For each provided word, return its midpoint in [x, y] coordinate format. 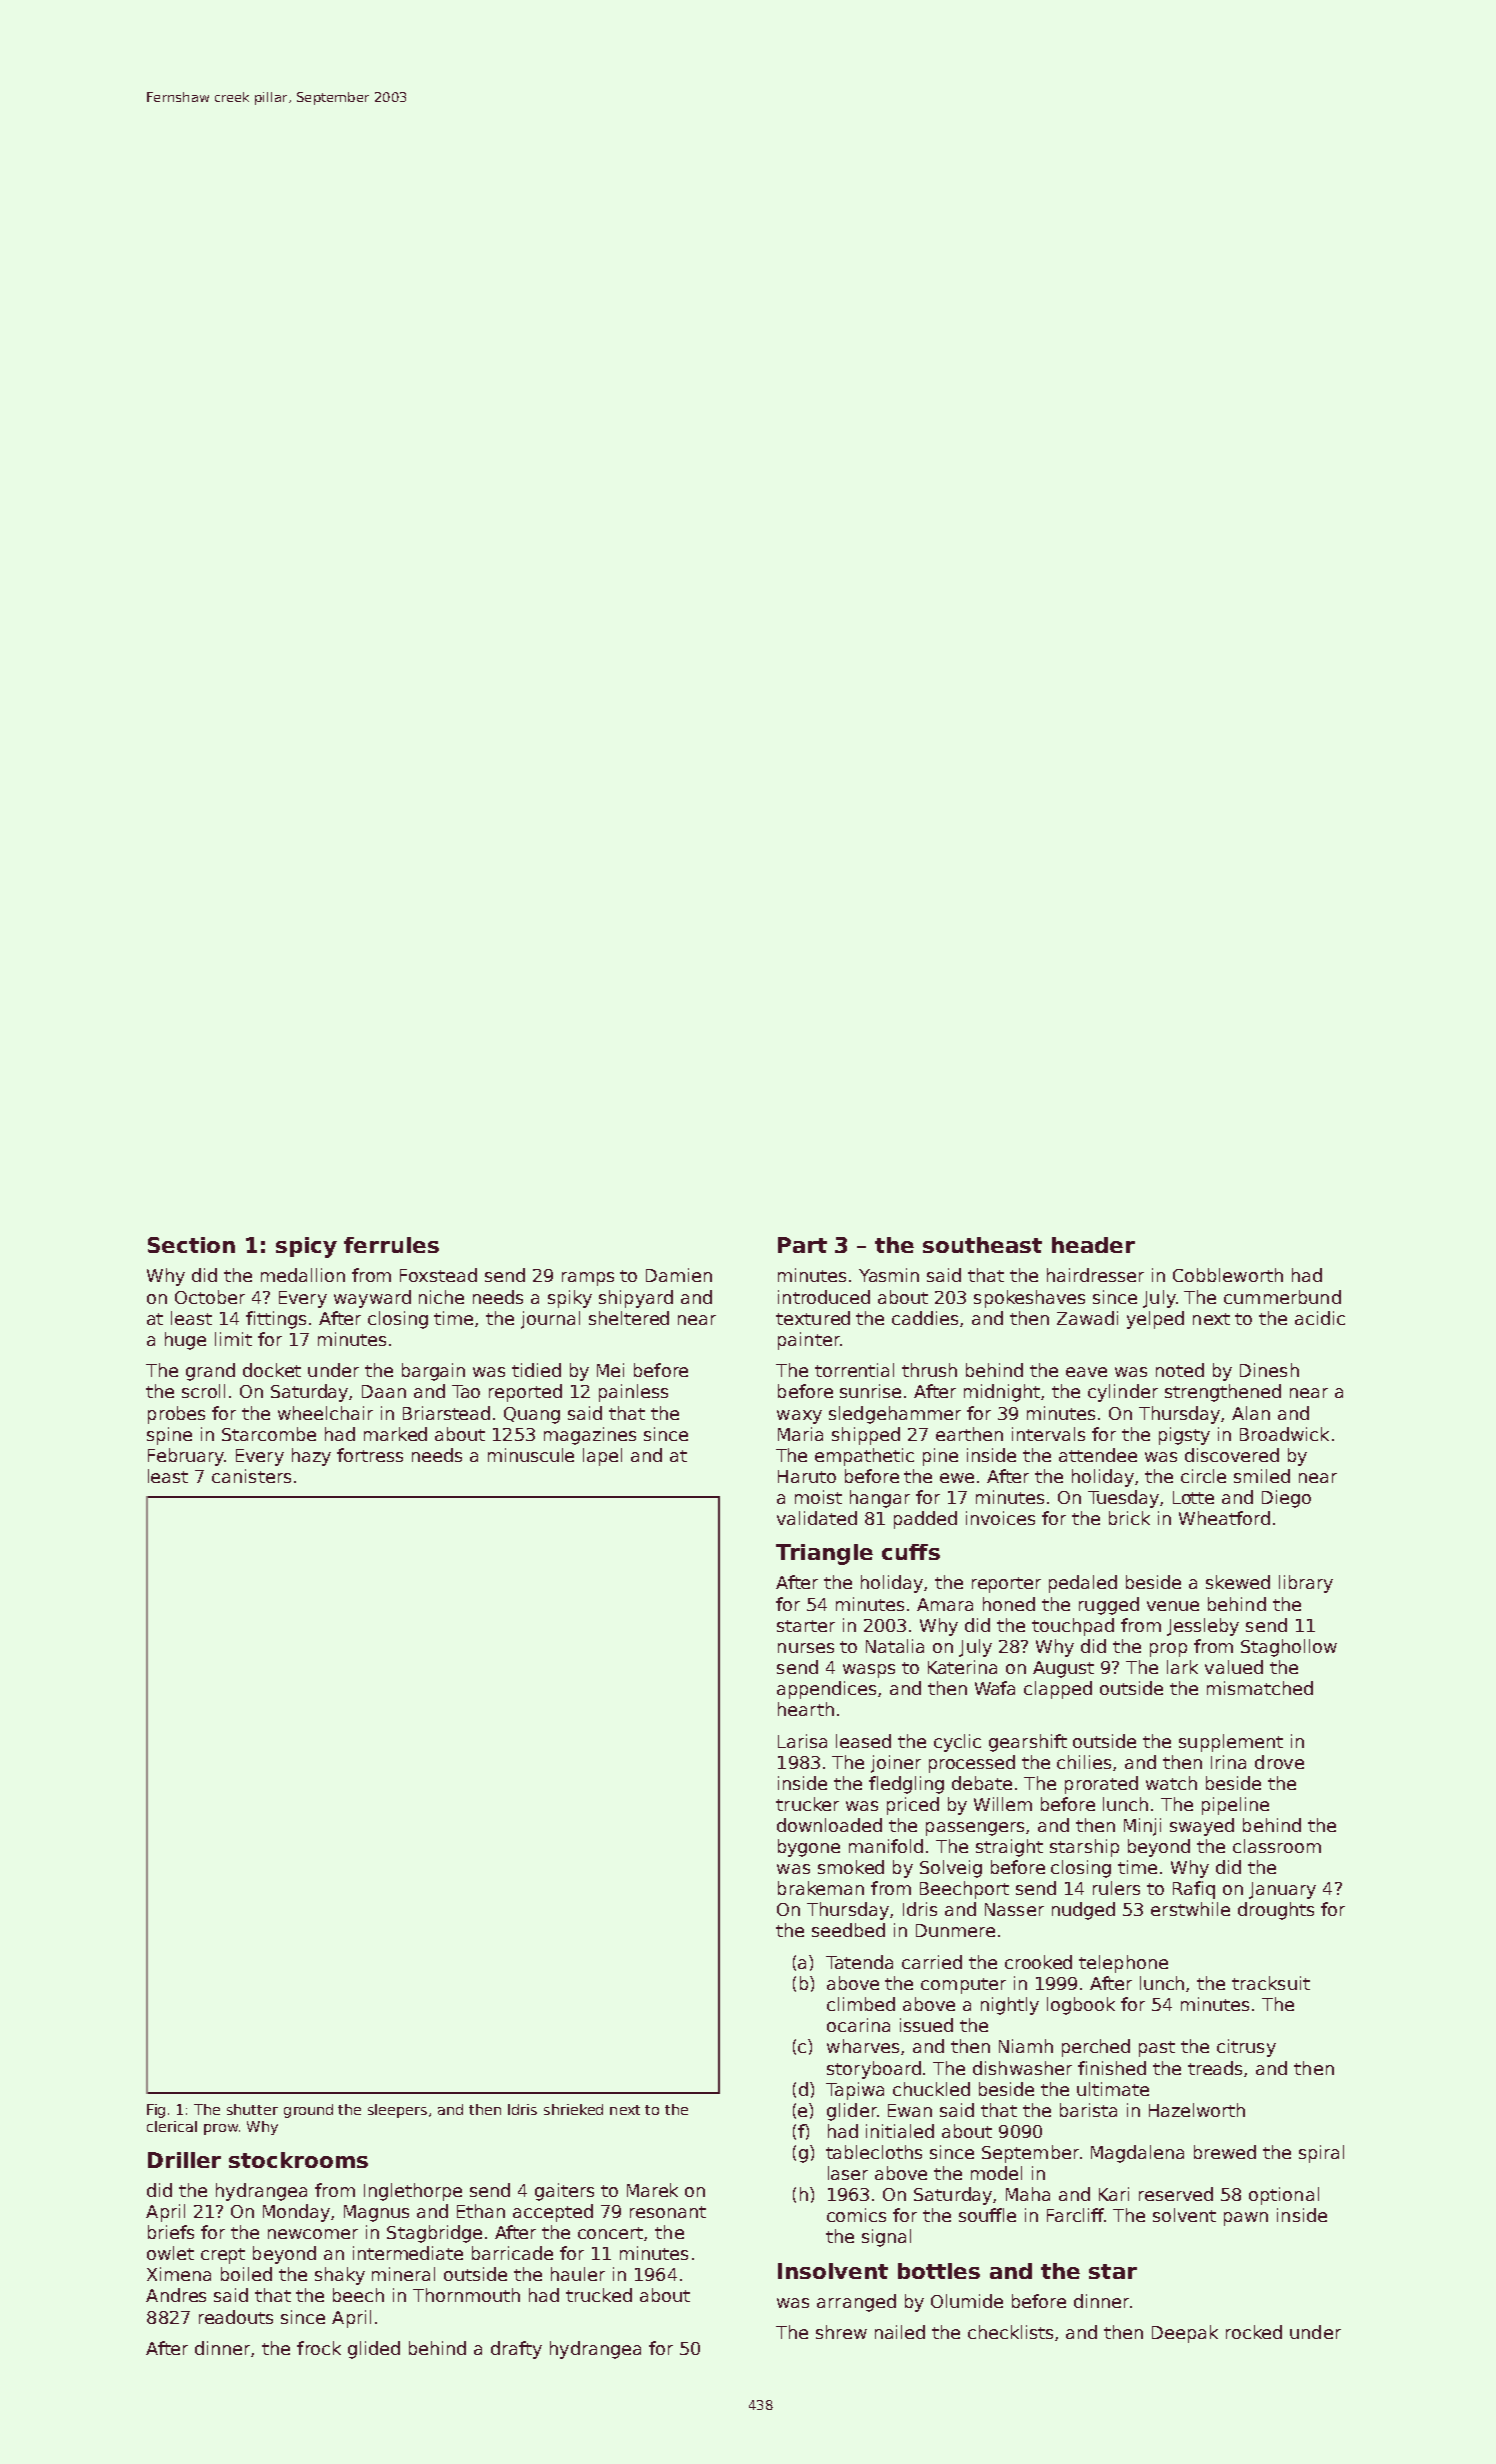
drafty [516, 2350]
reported [525, 1393]
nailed [900, 2332]
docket [272, 1370]
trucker [807, 1804]
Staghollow [1289, 1648]
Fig [156, 2111]
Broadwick [1284, 1434]
